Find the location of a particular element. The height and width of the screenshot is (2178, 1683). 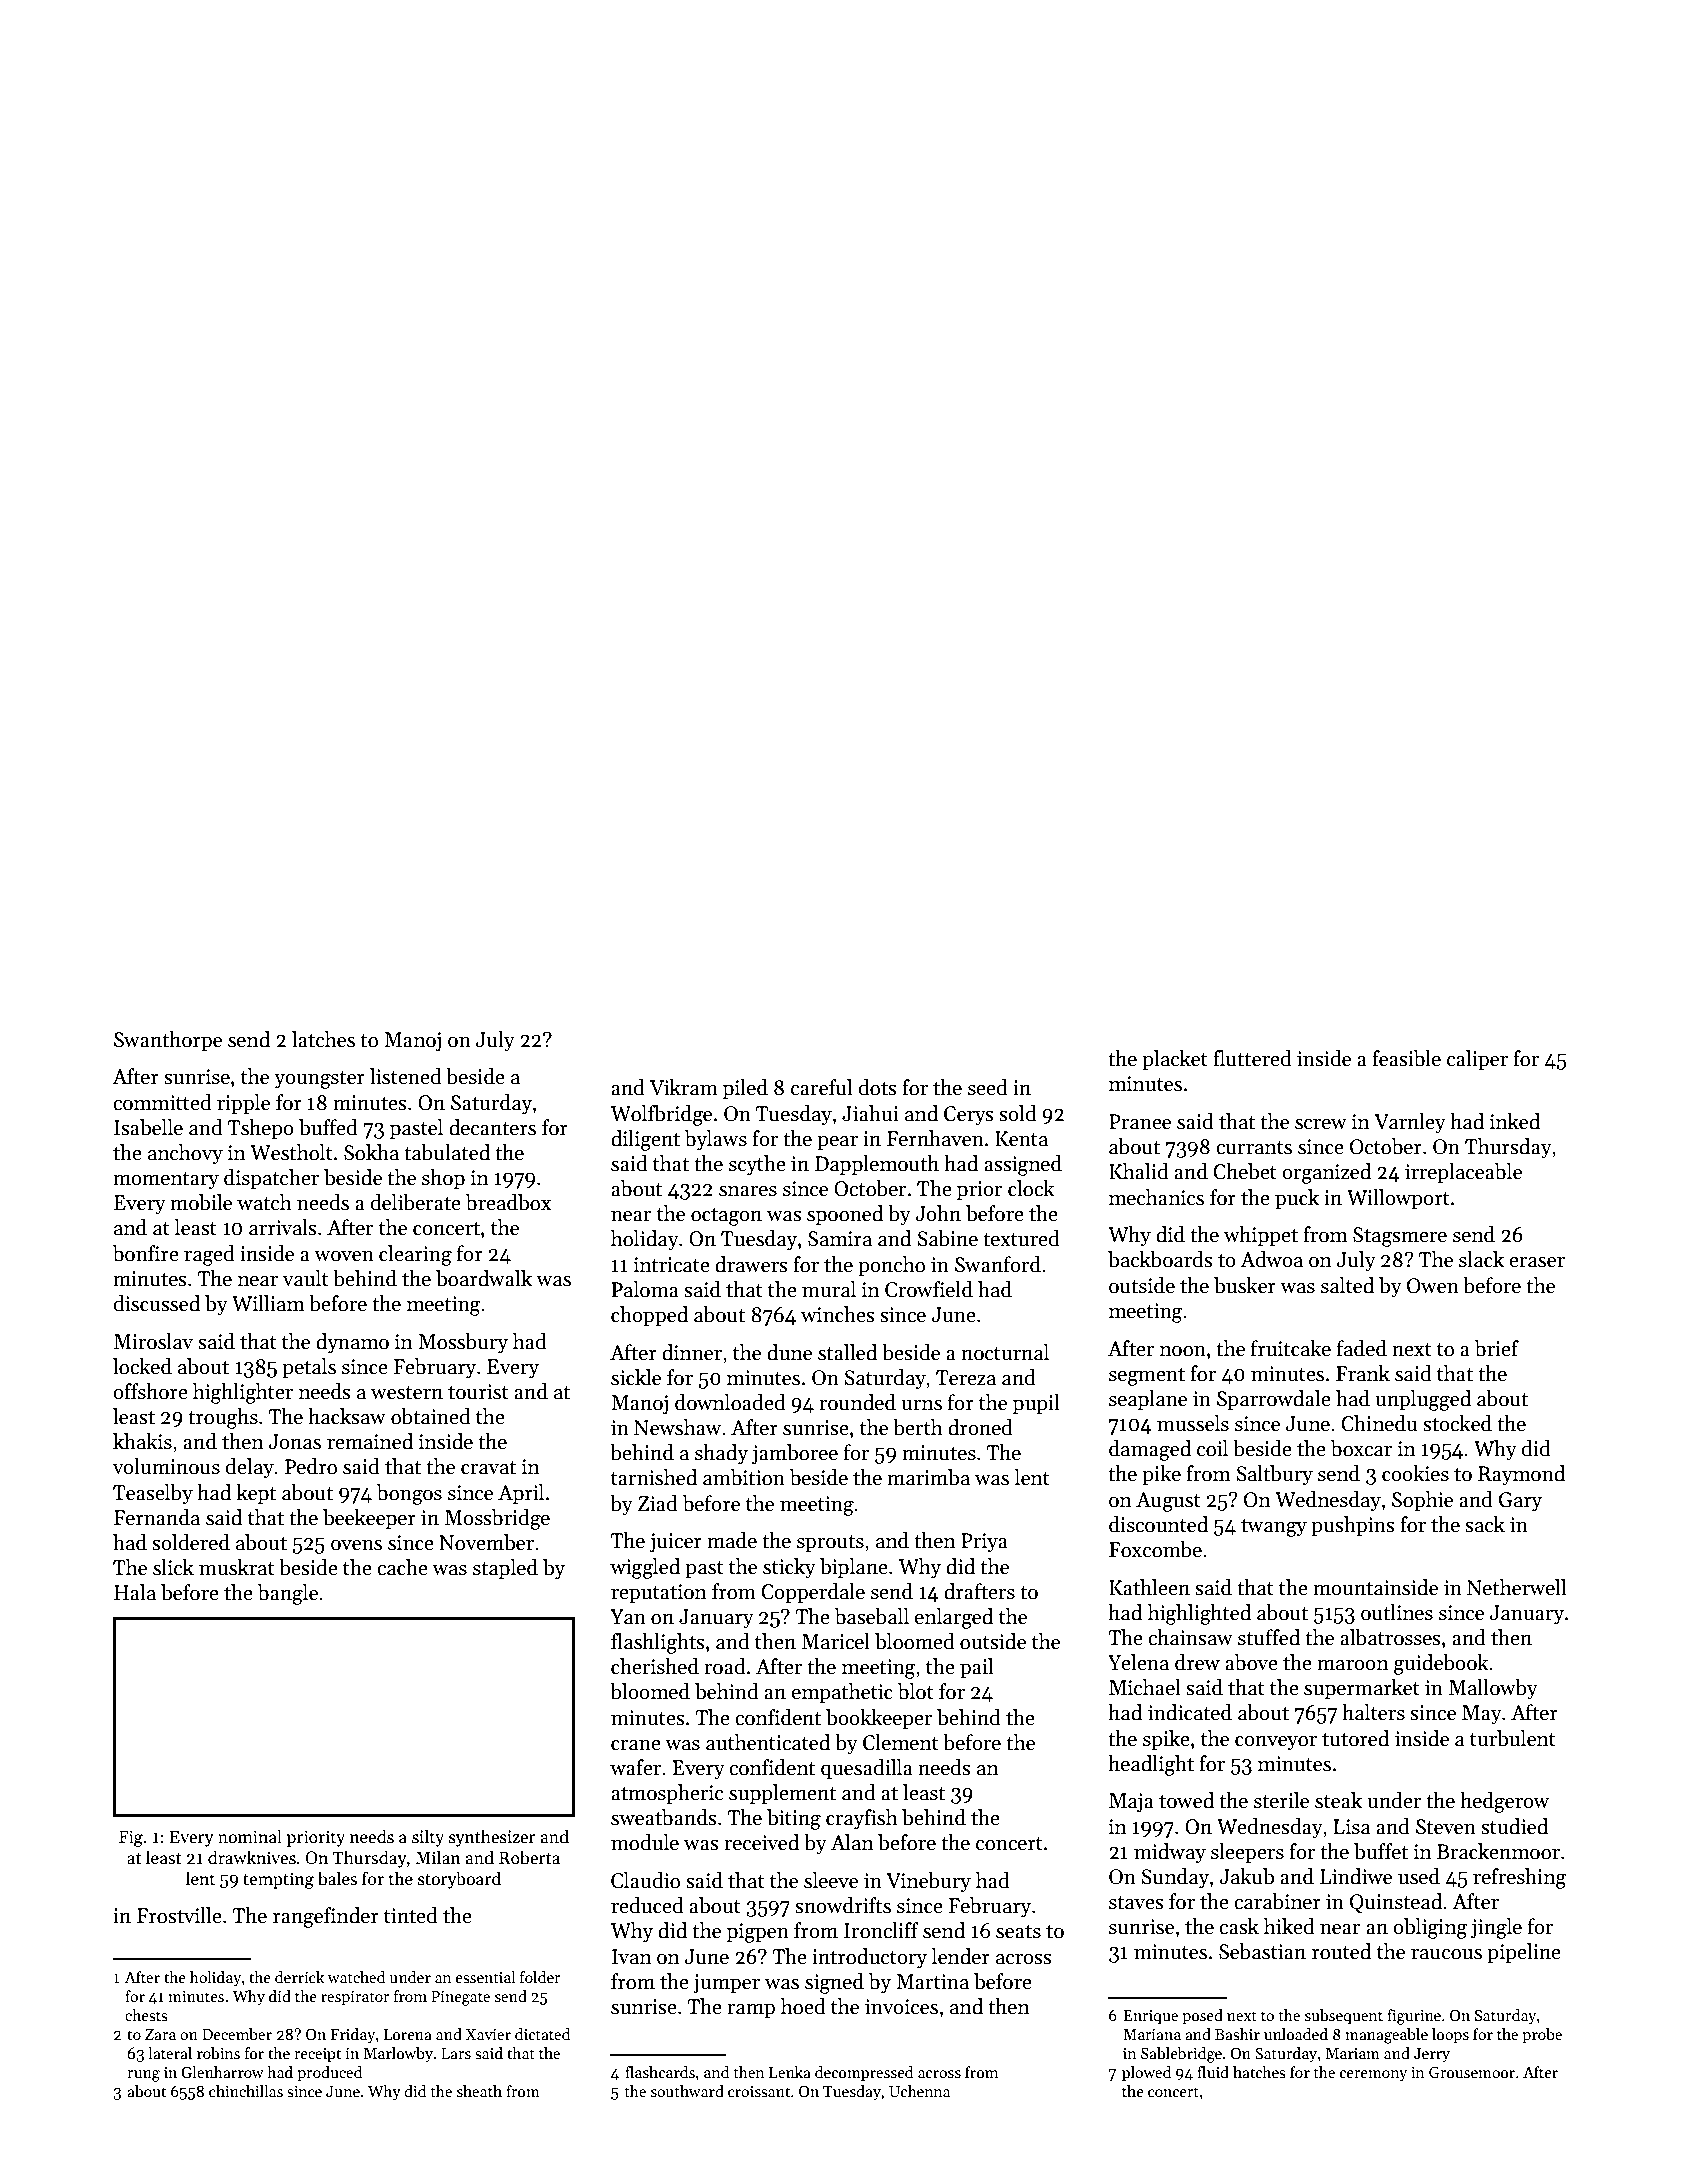

blot is located at coordinates (916, 1691).
